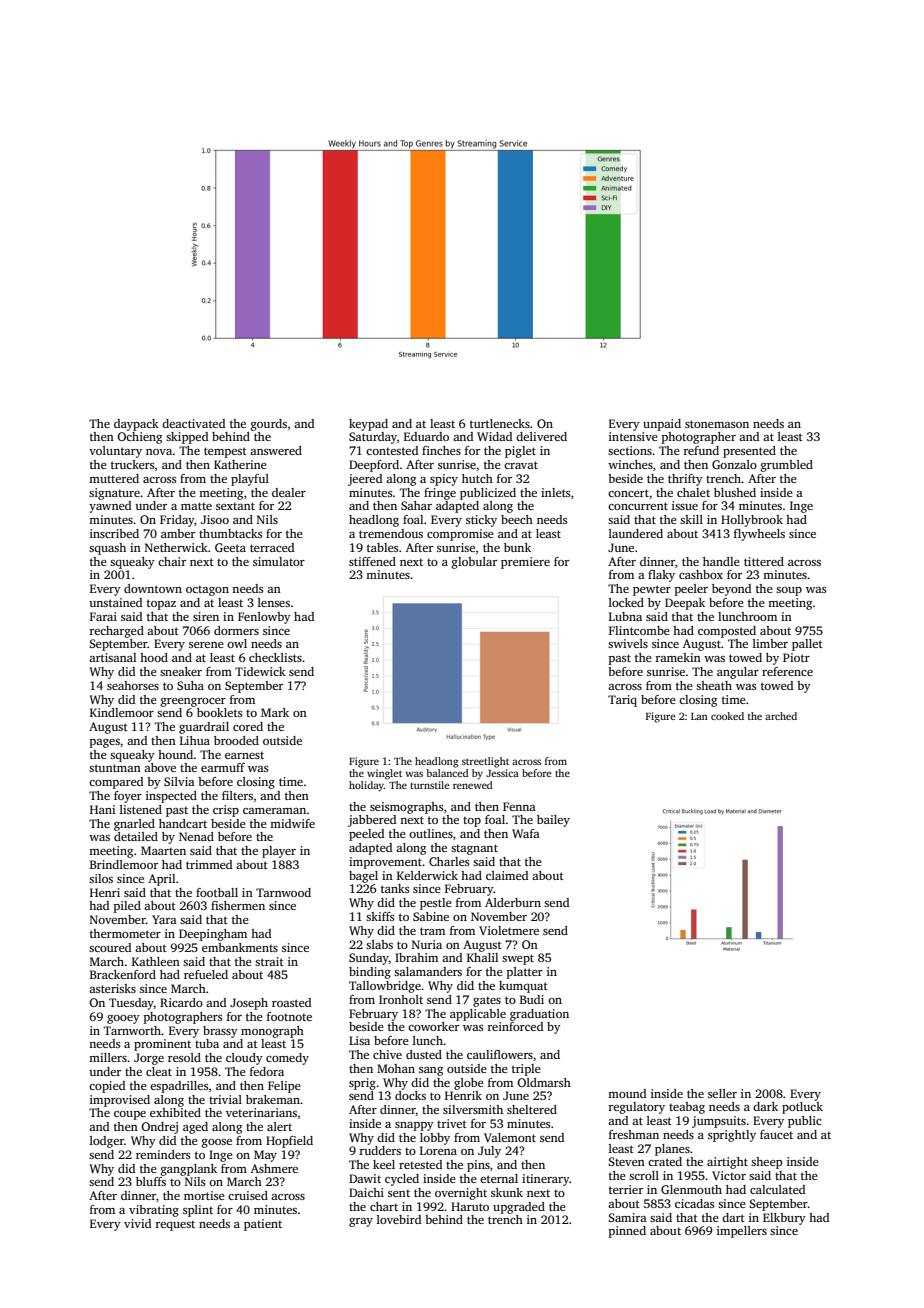  I want to click on turtlenecks, so click(500, 423).
